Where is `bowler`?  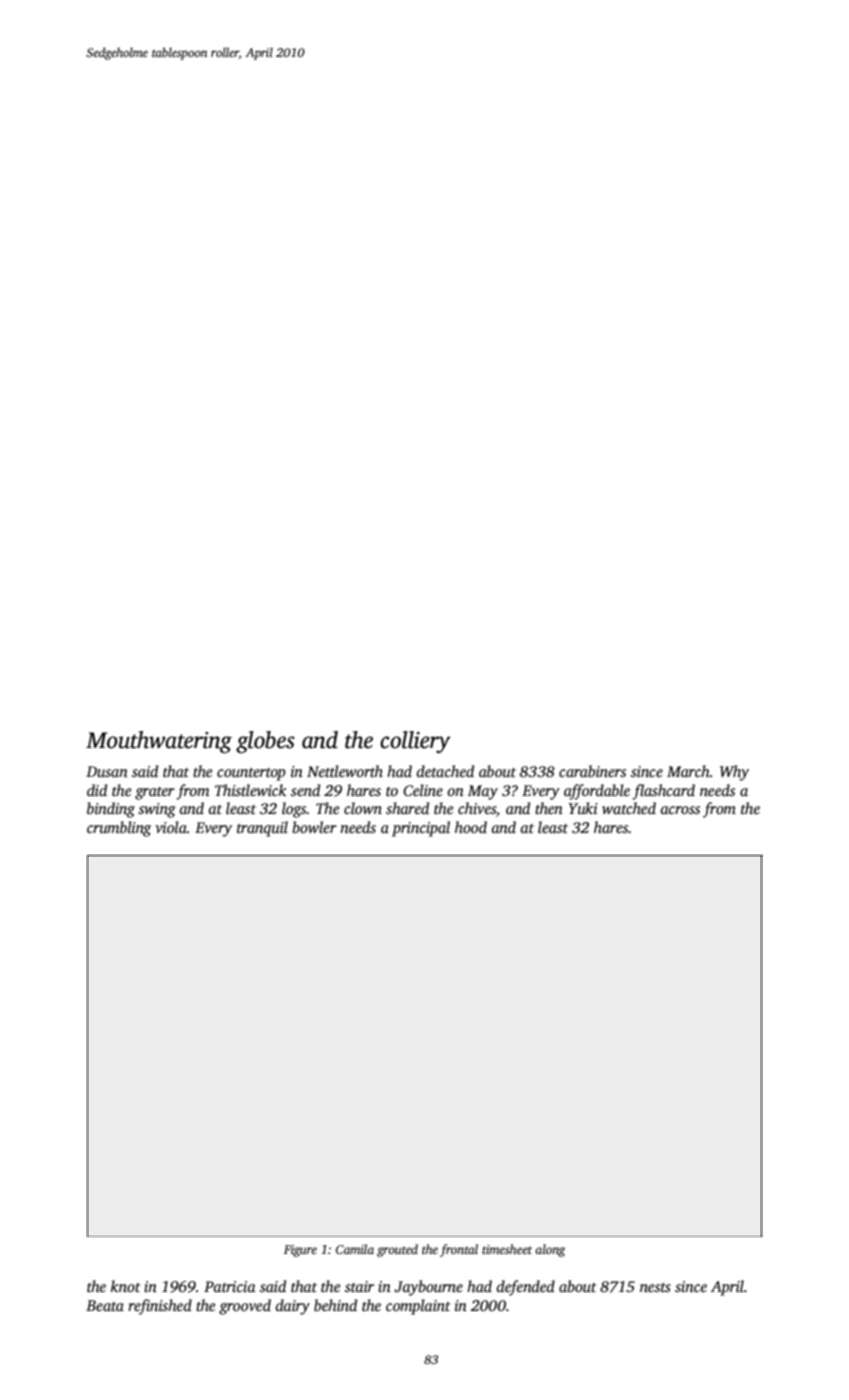 bowler is located at coordinates (314, 827).
